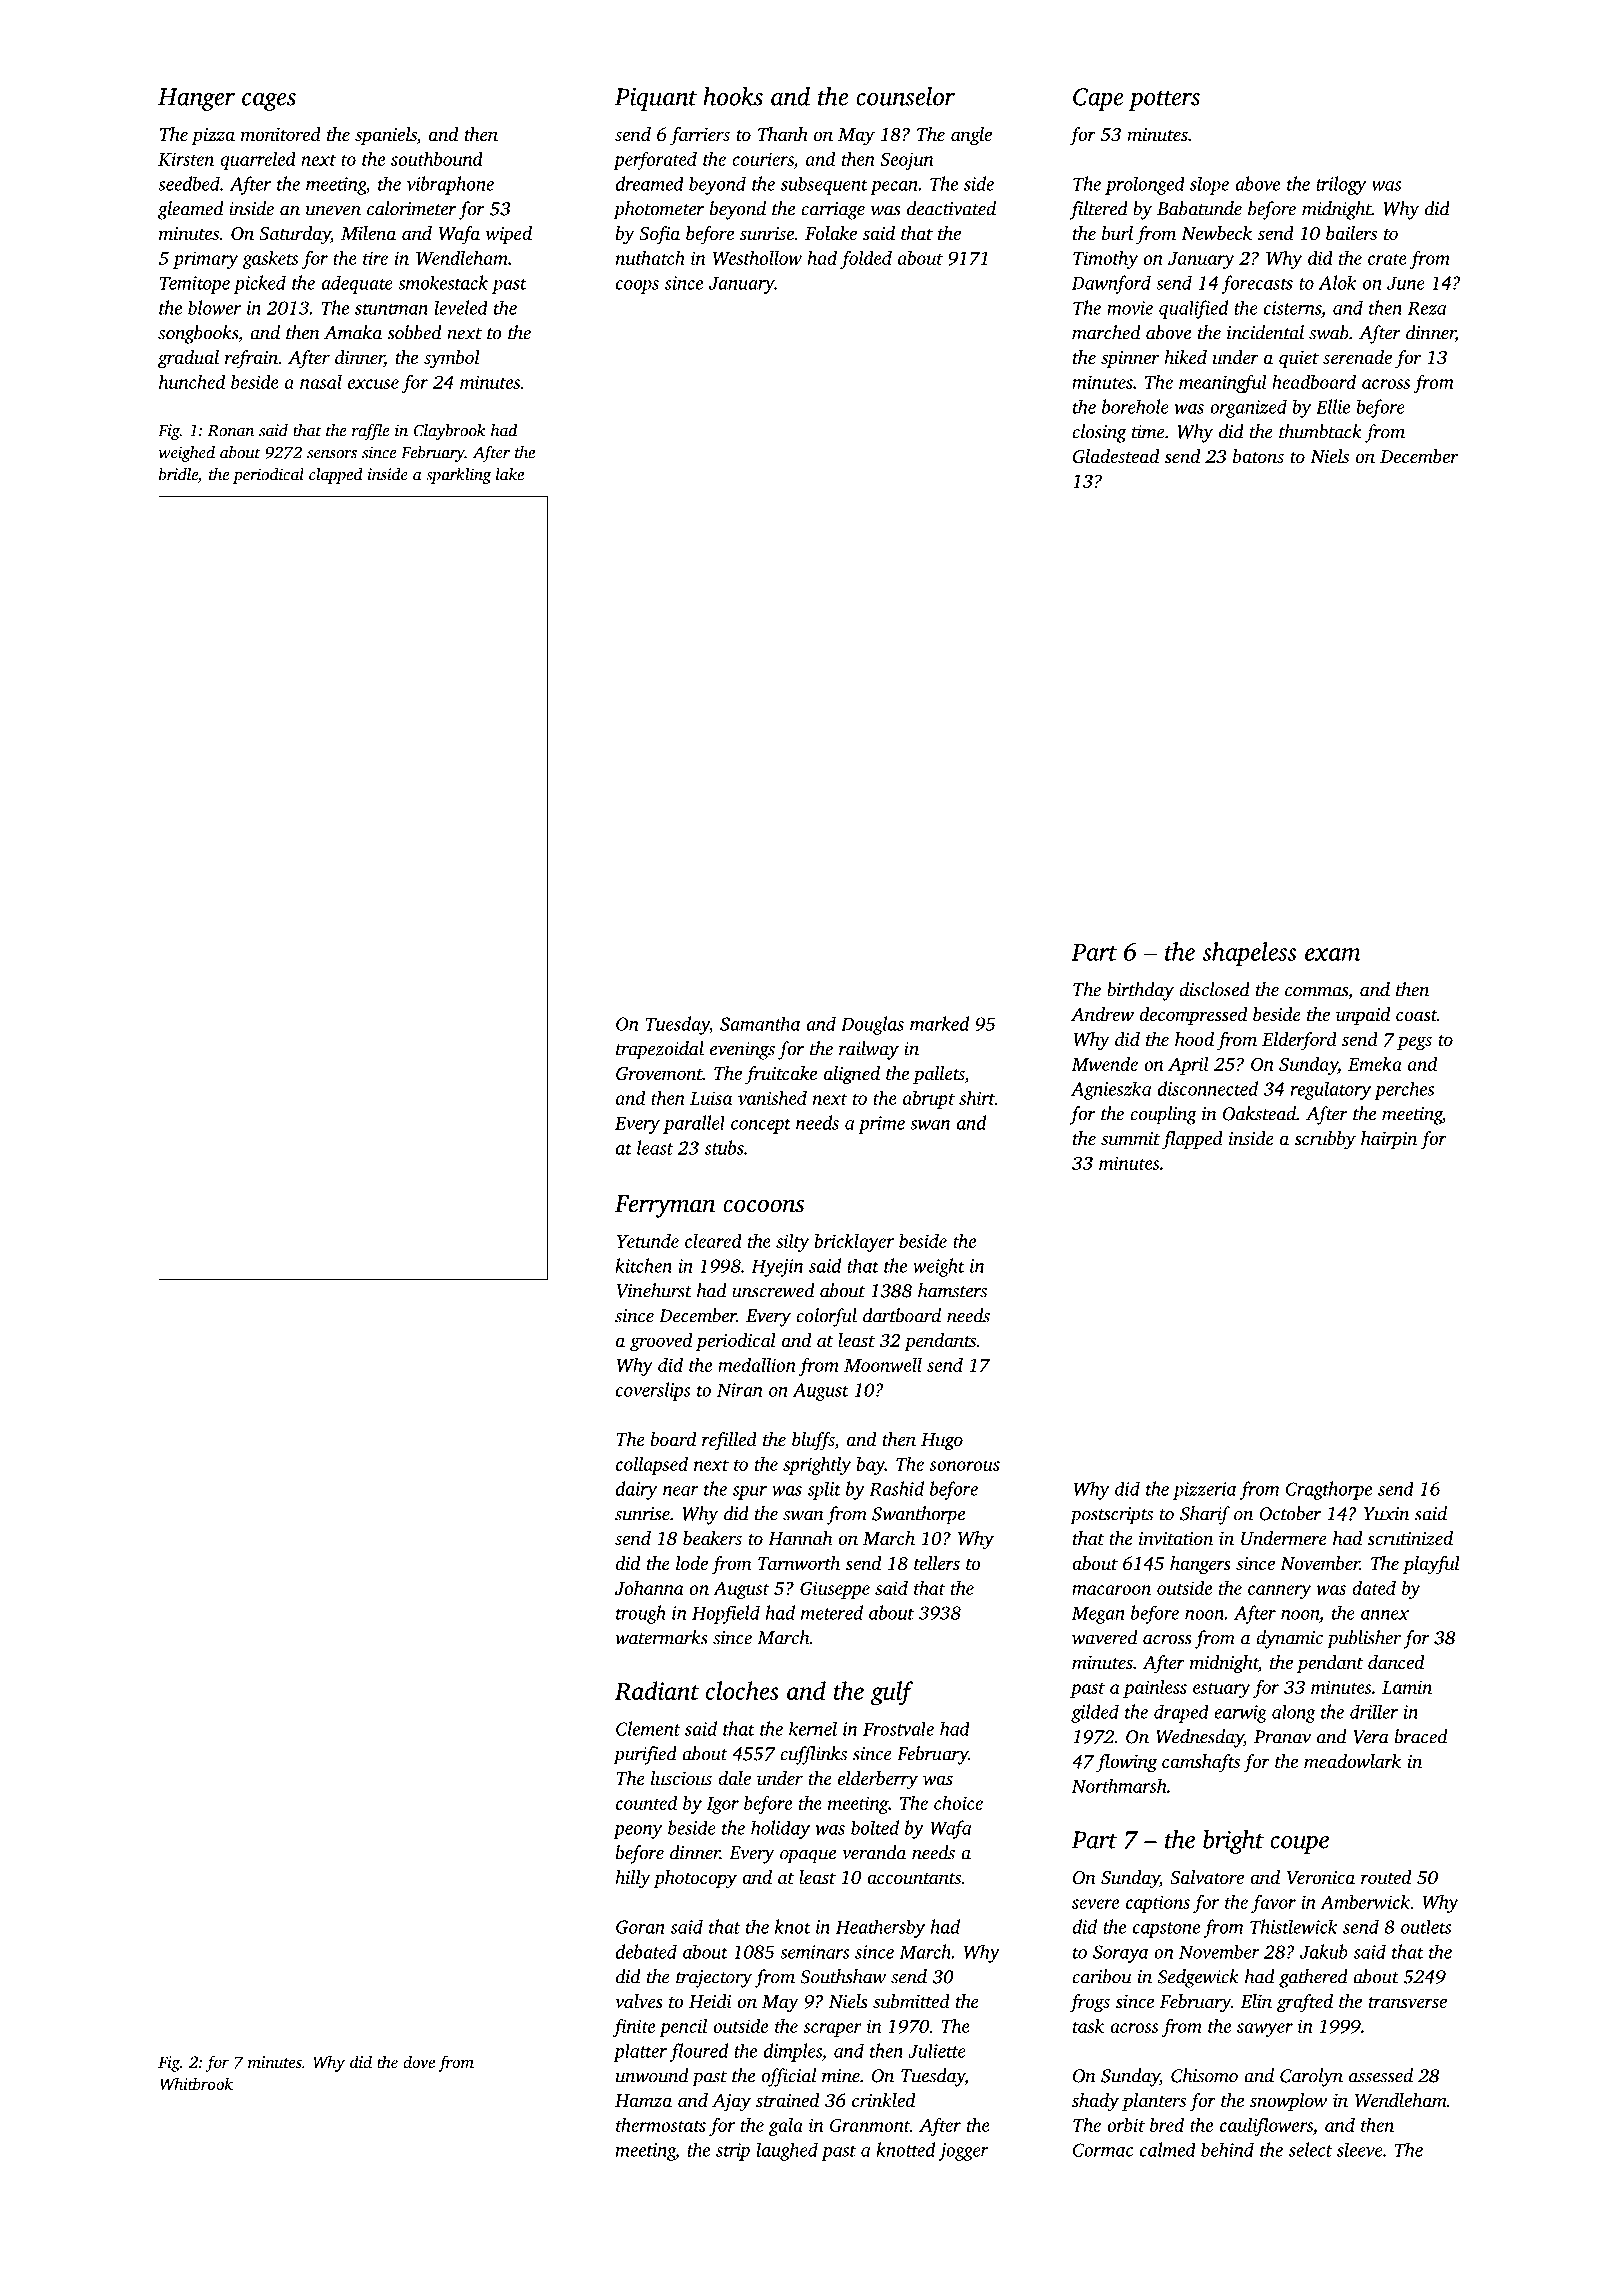 This document has height=2292, width=1620. I want to click on potters, so click(1164, 101).
